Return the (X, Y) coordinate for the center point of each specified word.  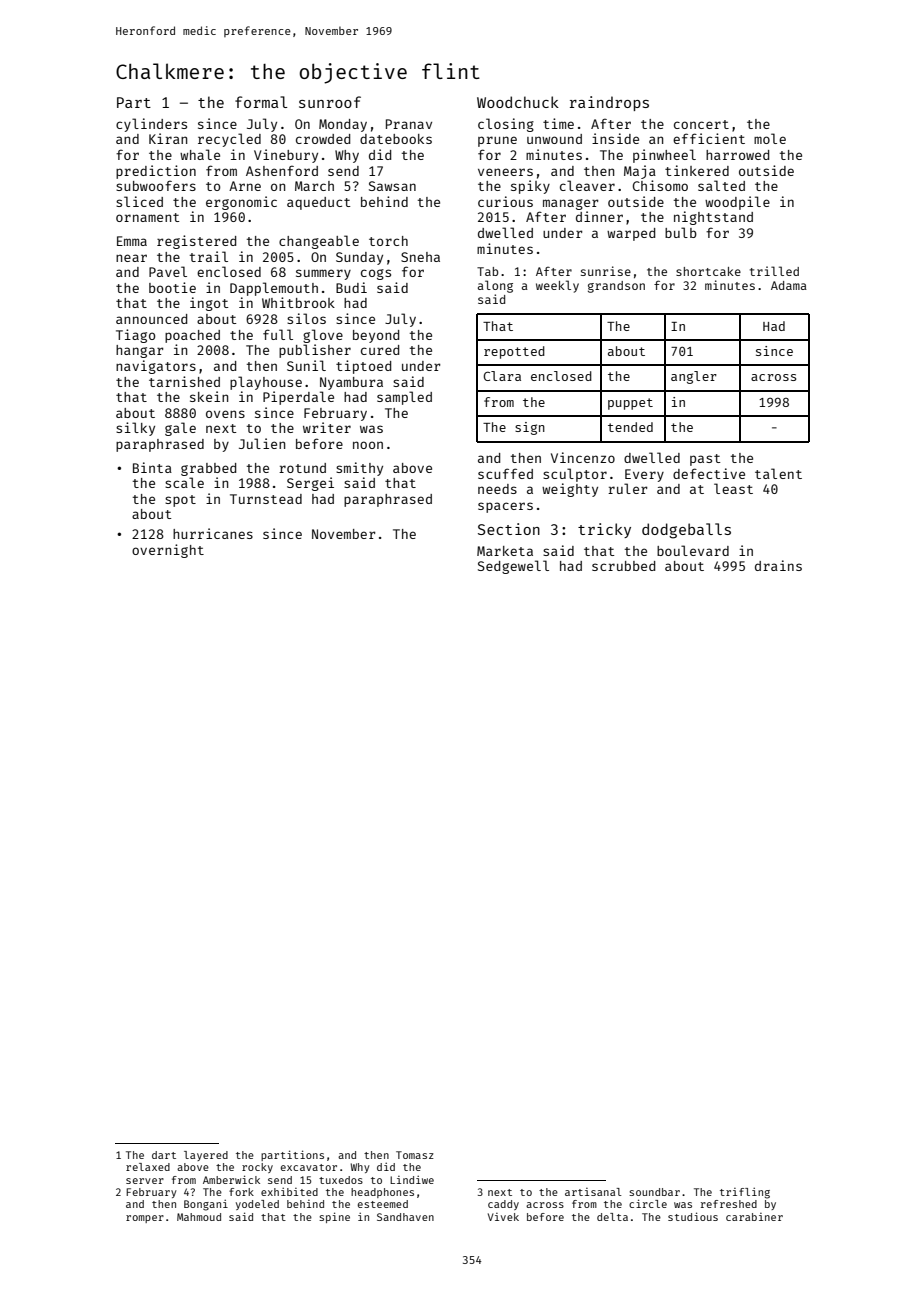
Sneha (420, 257)
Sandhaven (405, 1217)
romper (145, 1219)
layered (206, 1156)
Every (644, 475)
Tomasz (415, 1155)
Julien (262, 443)
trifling (745, 1193)
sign (530, 428)
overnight (168, 551)
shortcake (708, 271)
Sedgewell (513, 567)
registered (196, 242)
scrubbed (623, 566)
